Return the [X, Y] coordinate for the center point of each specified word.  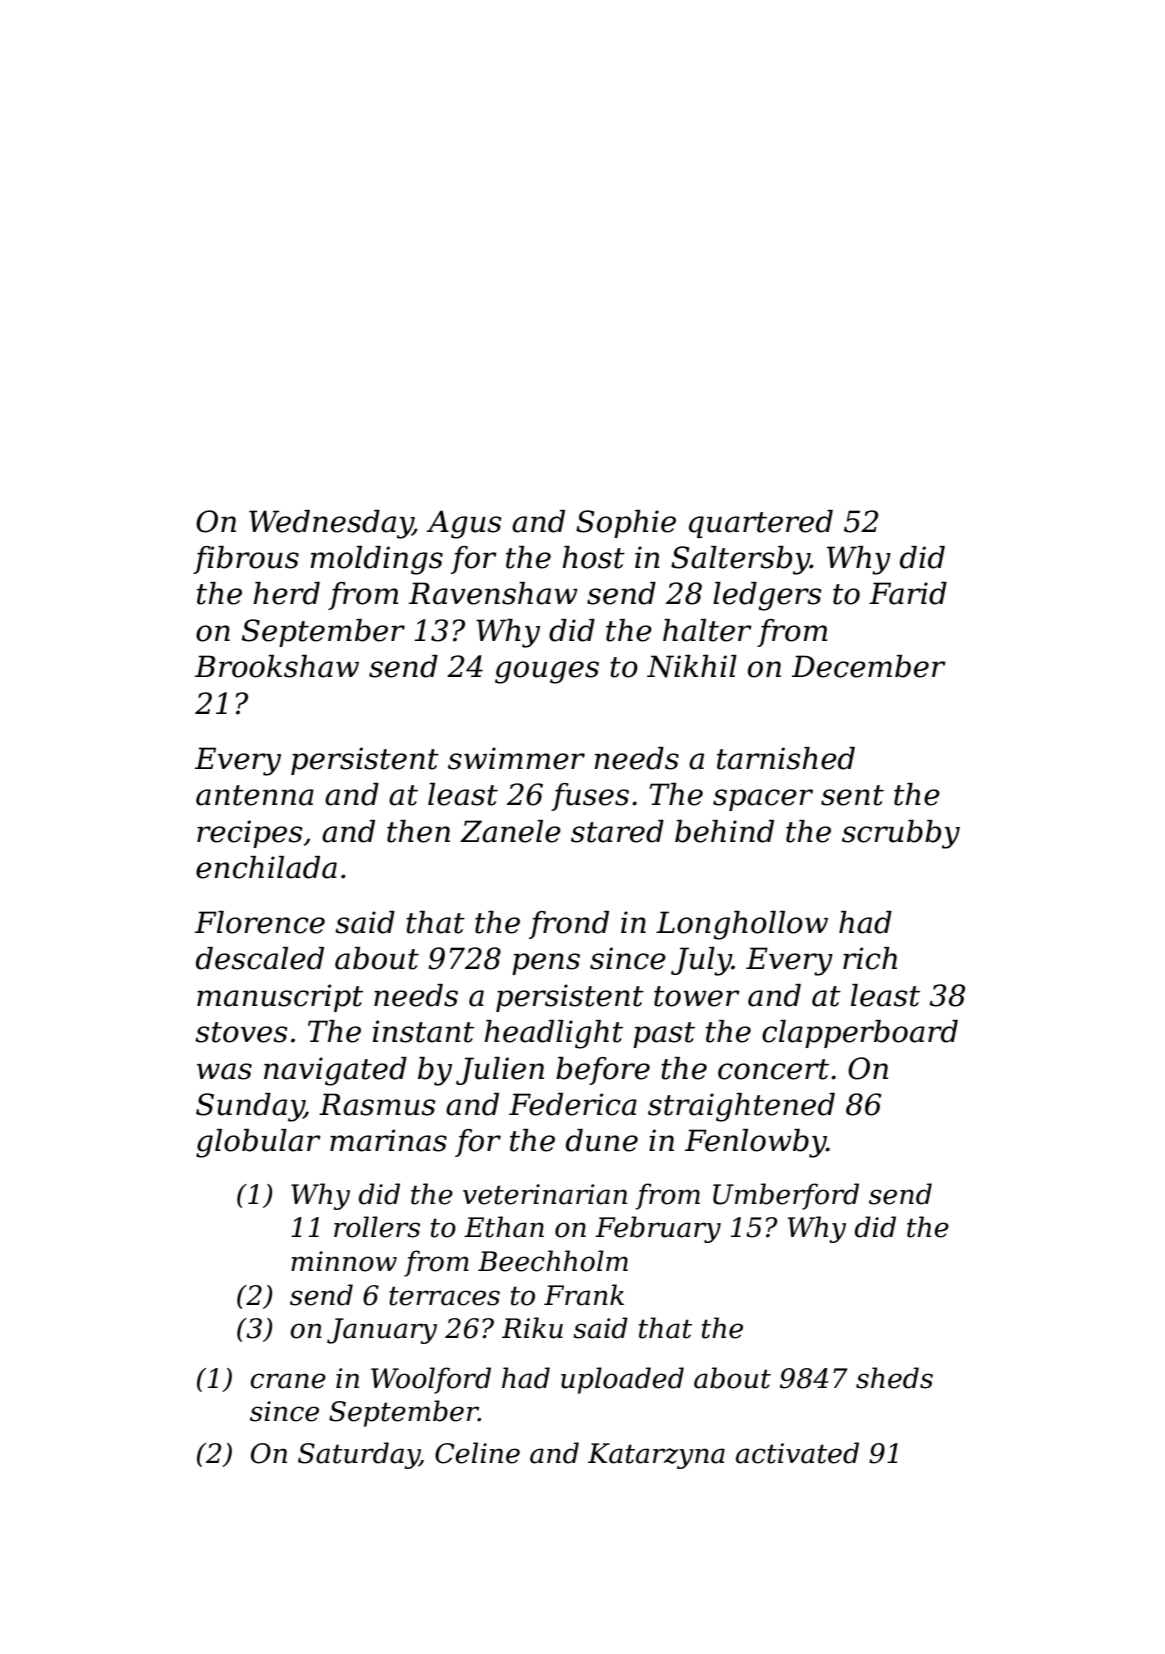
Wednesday [331, 524]
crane [288, 1381]
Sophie [626, 524]
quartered [761, 524]
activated [797, 1453]
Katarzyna [656, 1456]
